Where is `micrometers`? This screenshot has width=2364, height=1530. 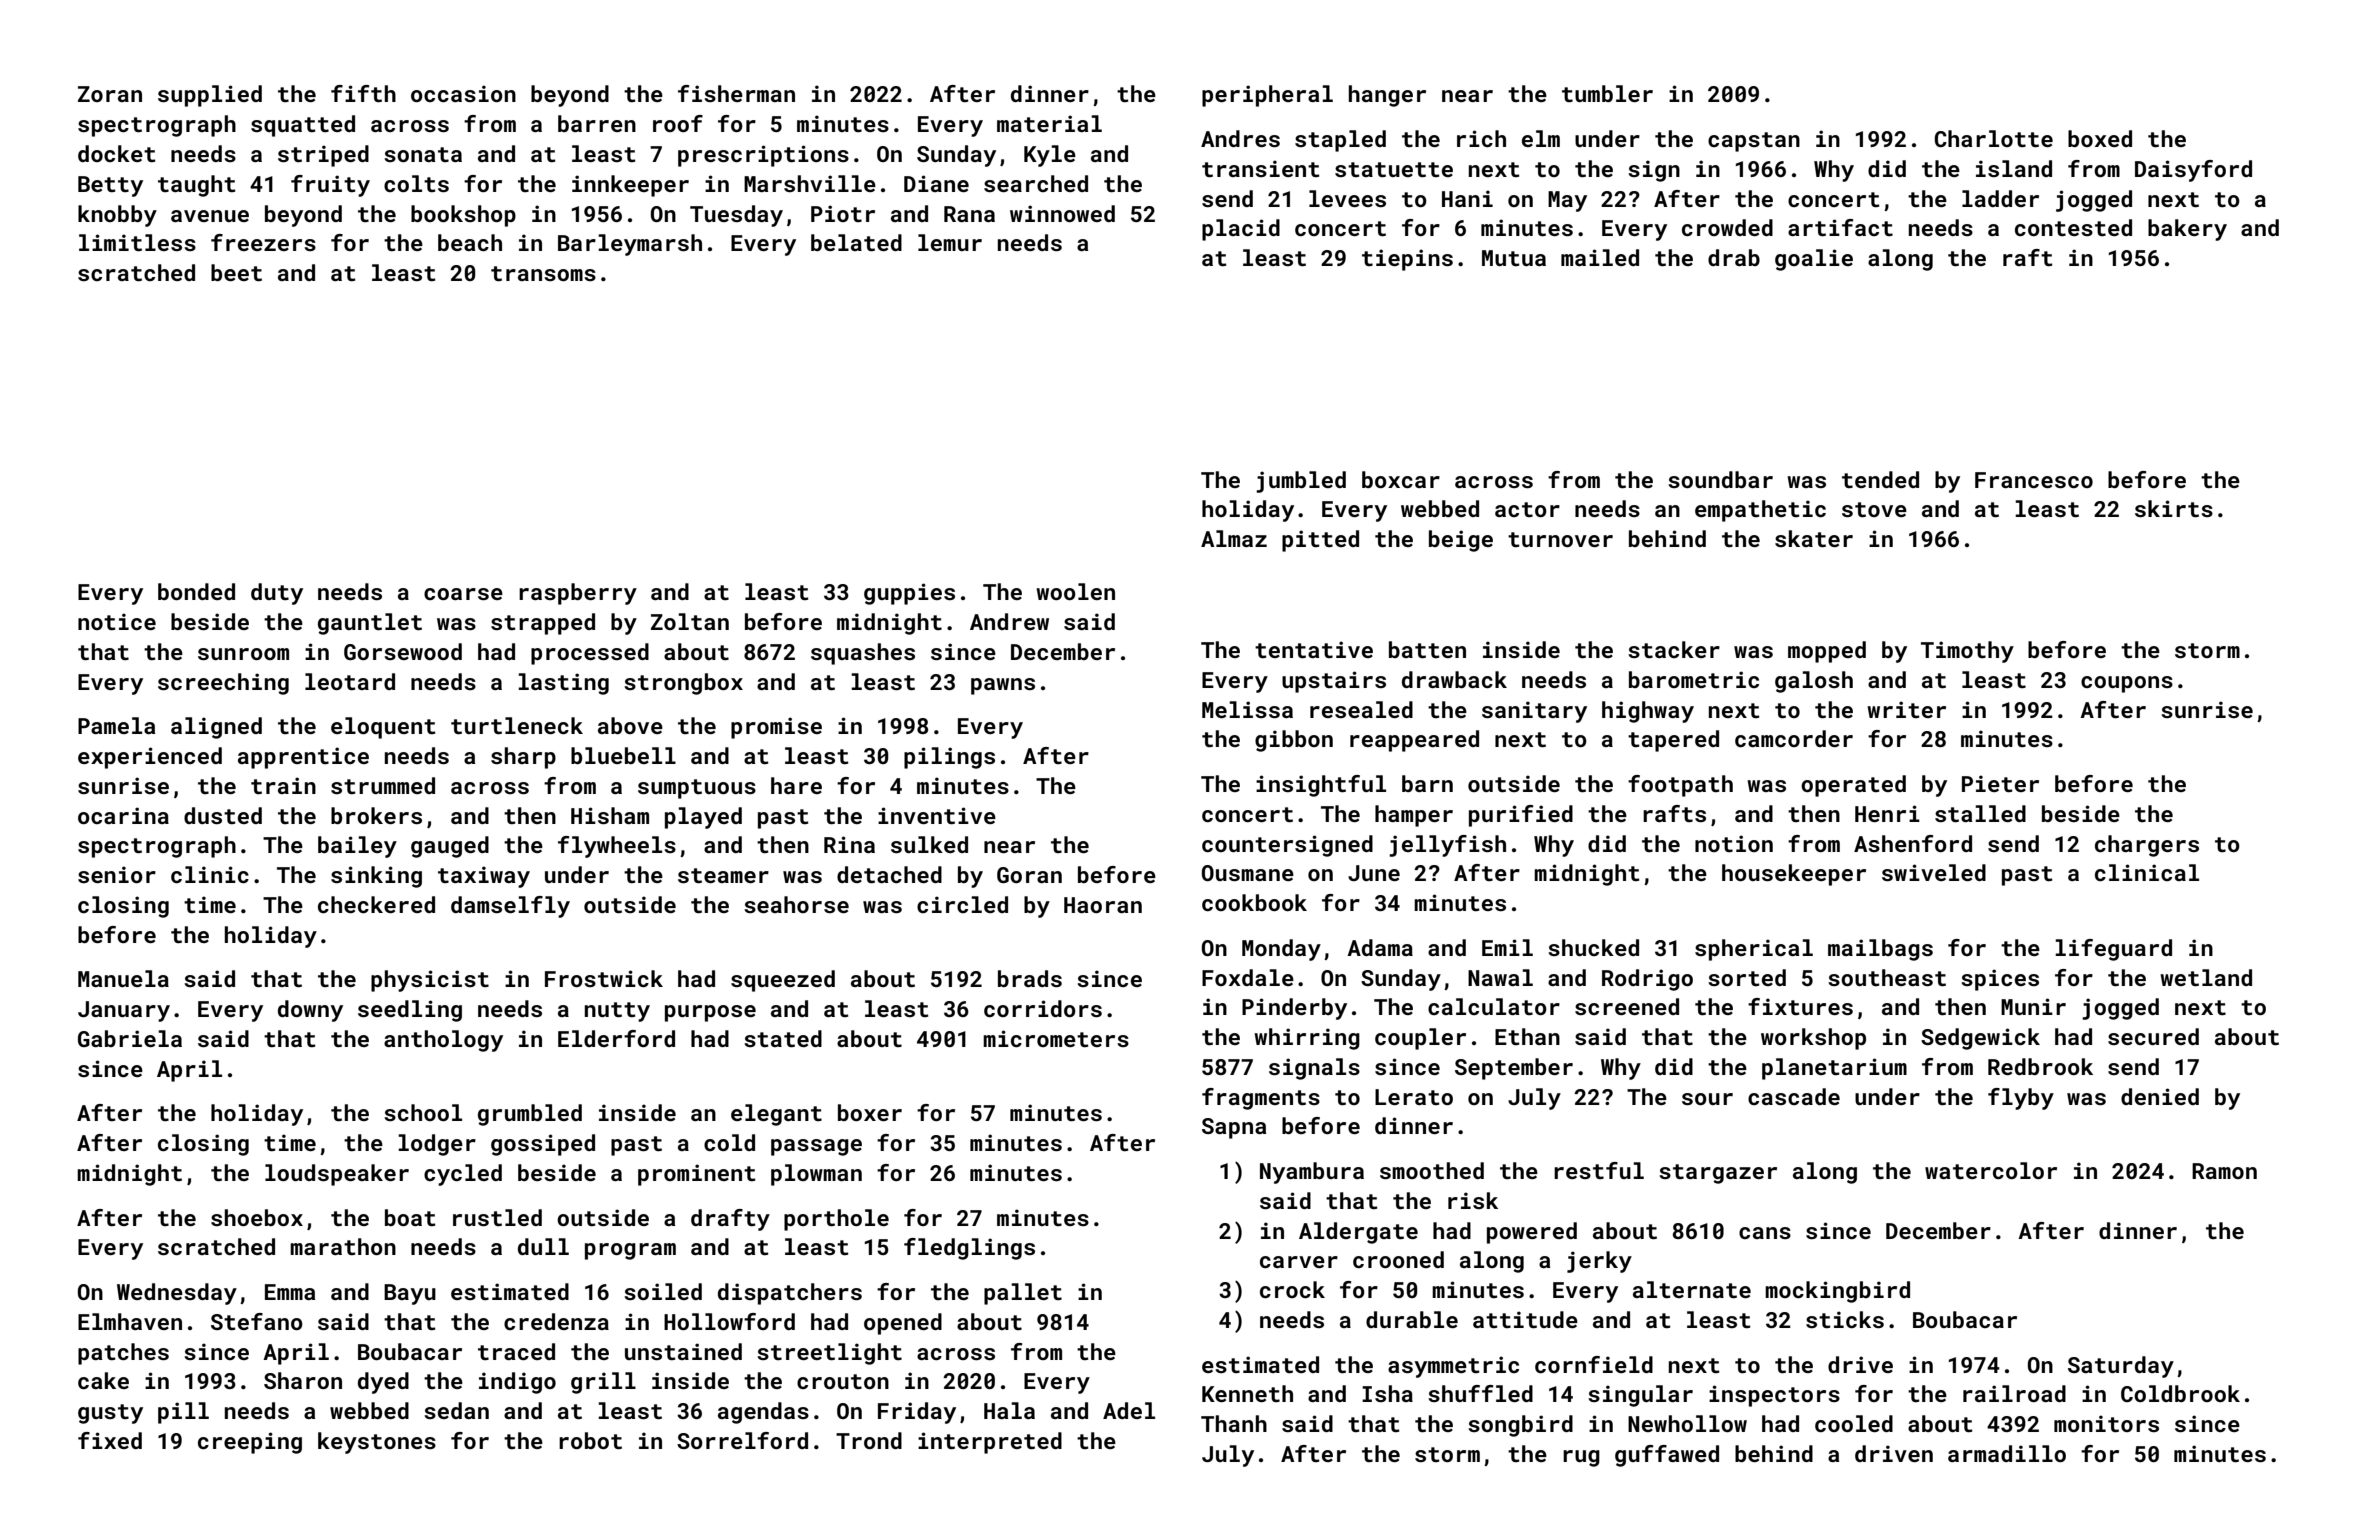 micrometers is located at coordinates (1056, 1038).
